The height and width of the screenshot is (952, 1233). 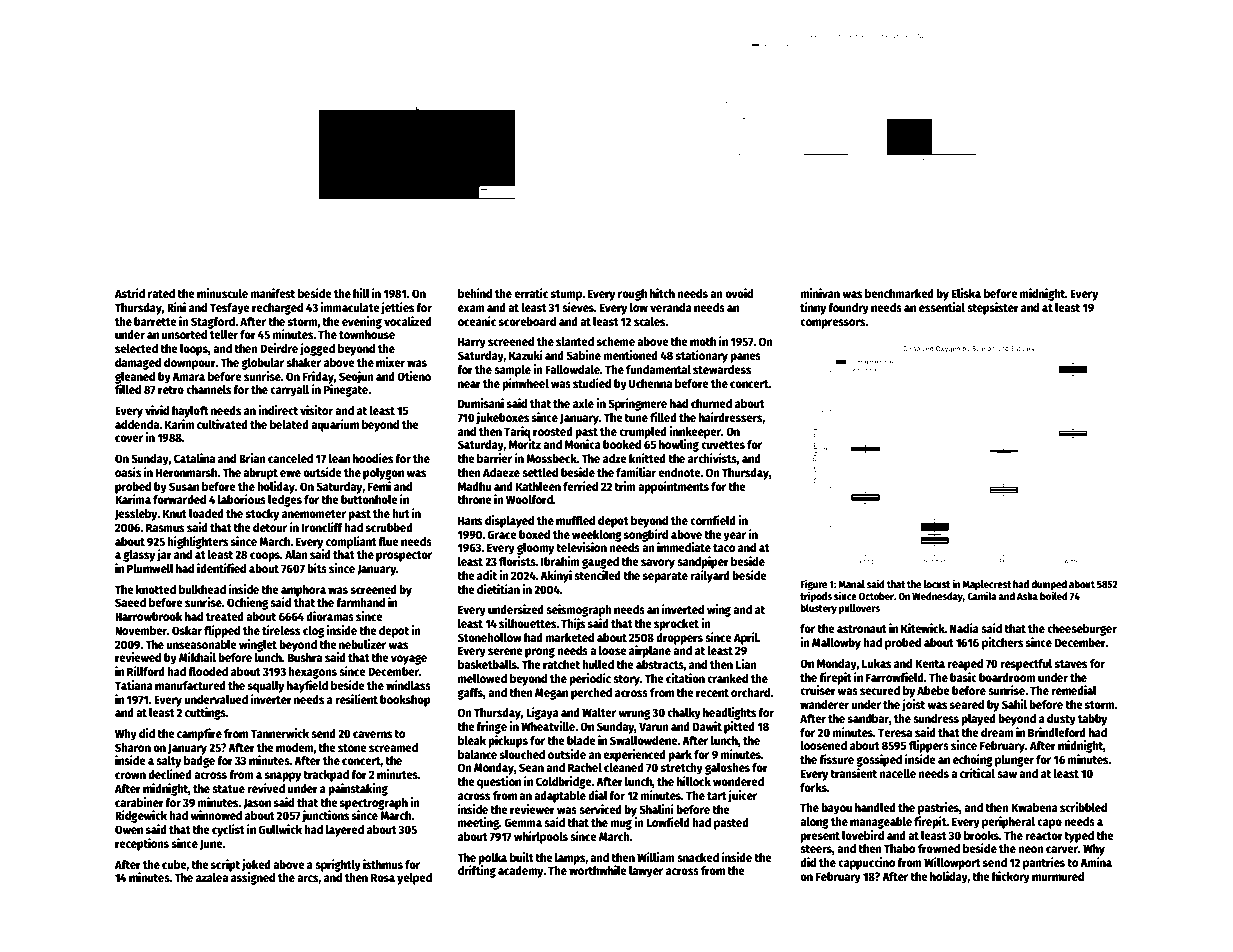 I want to click on staves, so click(x=1071, y=664).
